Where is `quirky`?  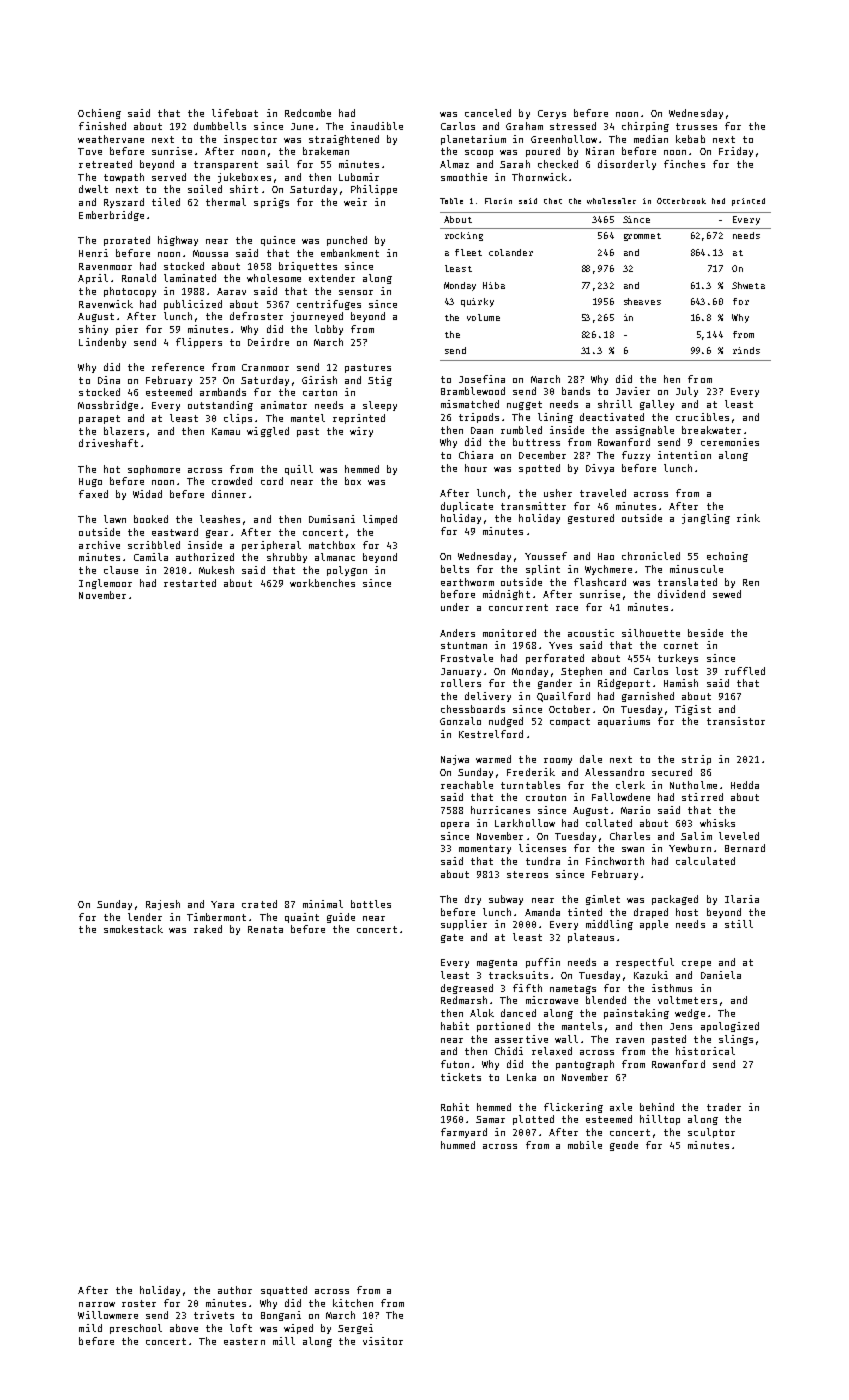
quirky is located at coordinates (477, 302).
